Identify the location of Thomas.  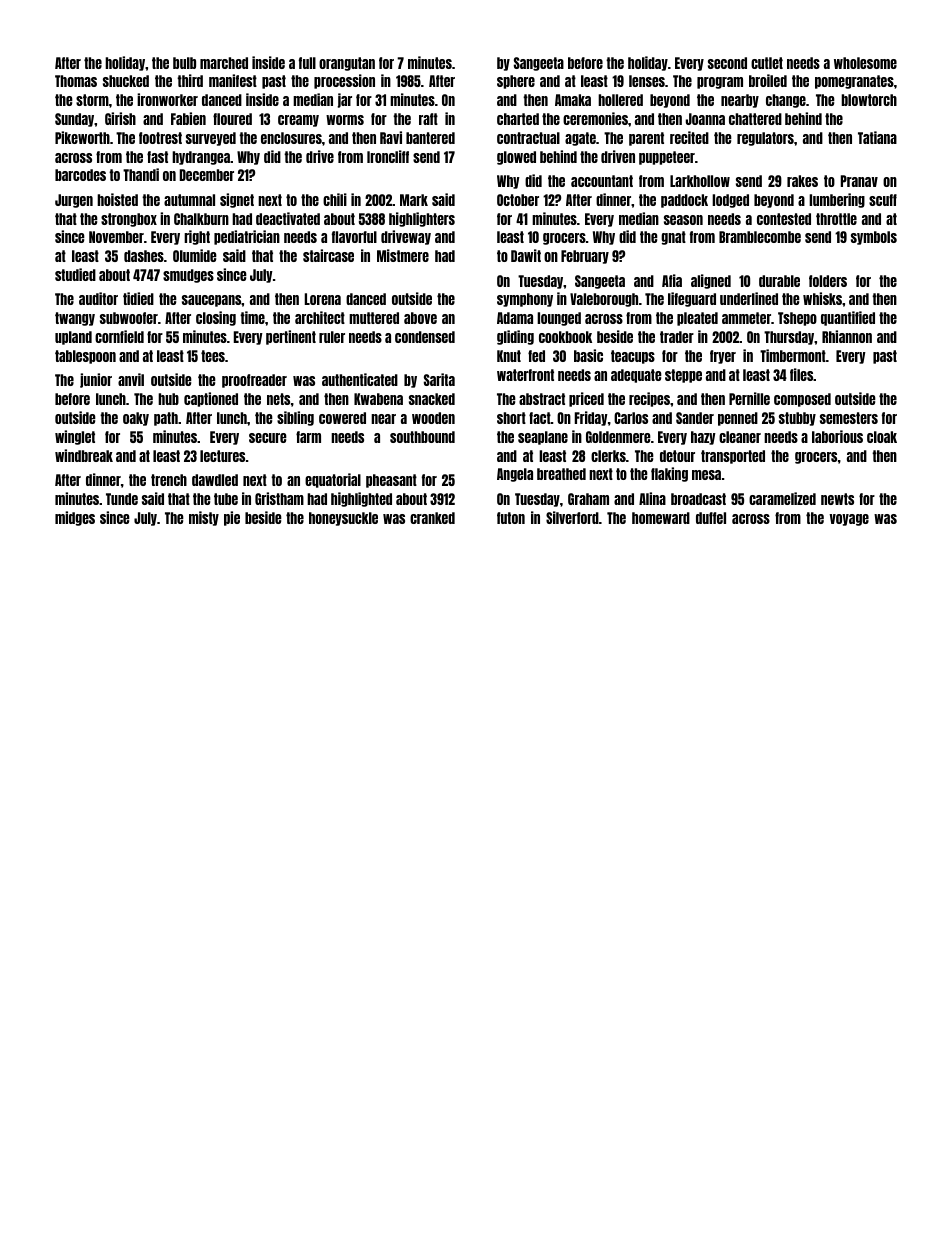
(76, 81).
